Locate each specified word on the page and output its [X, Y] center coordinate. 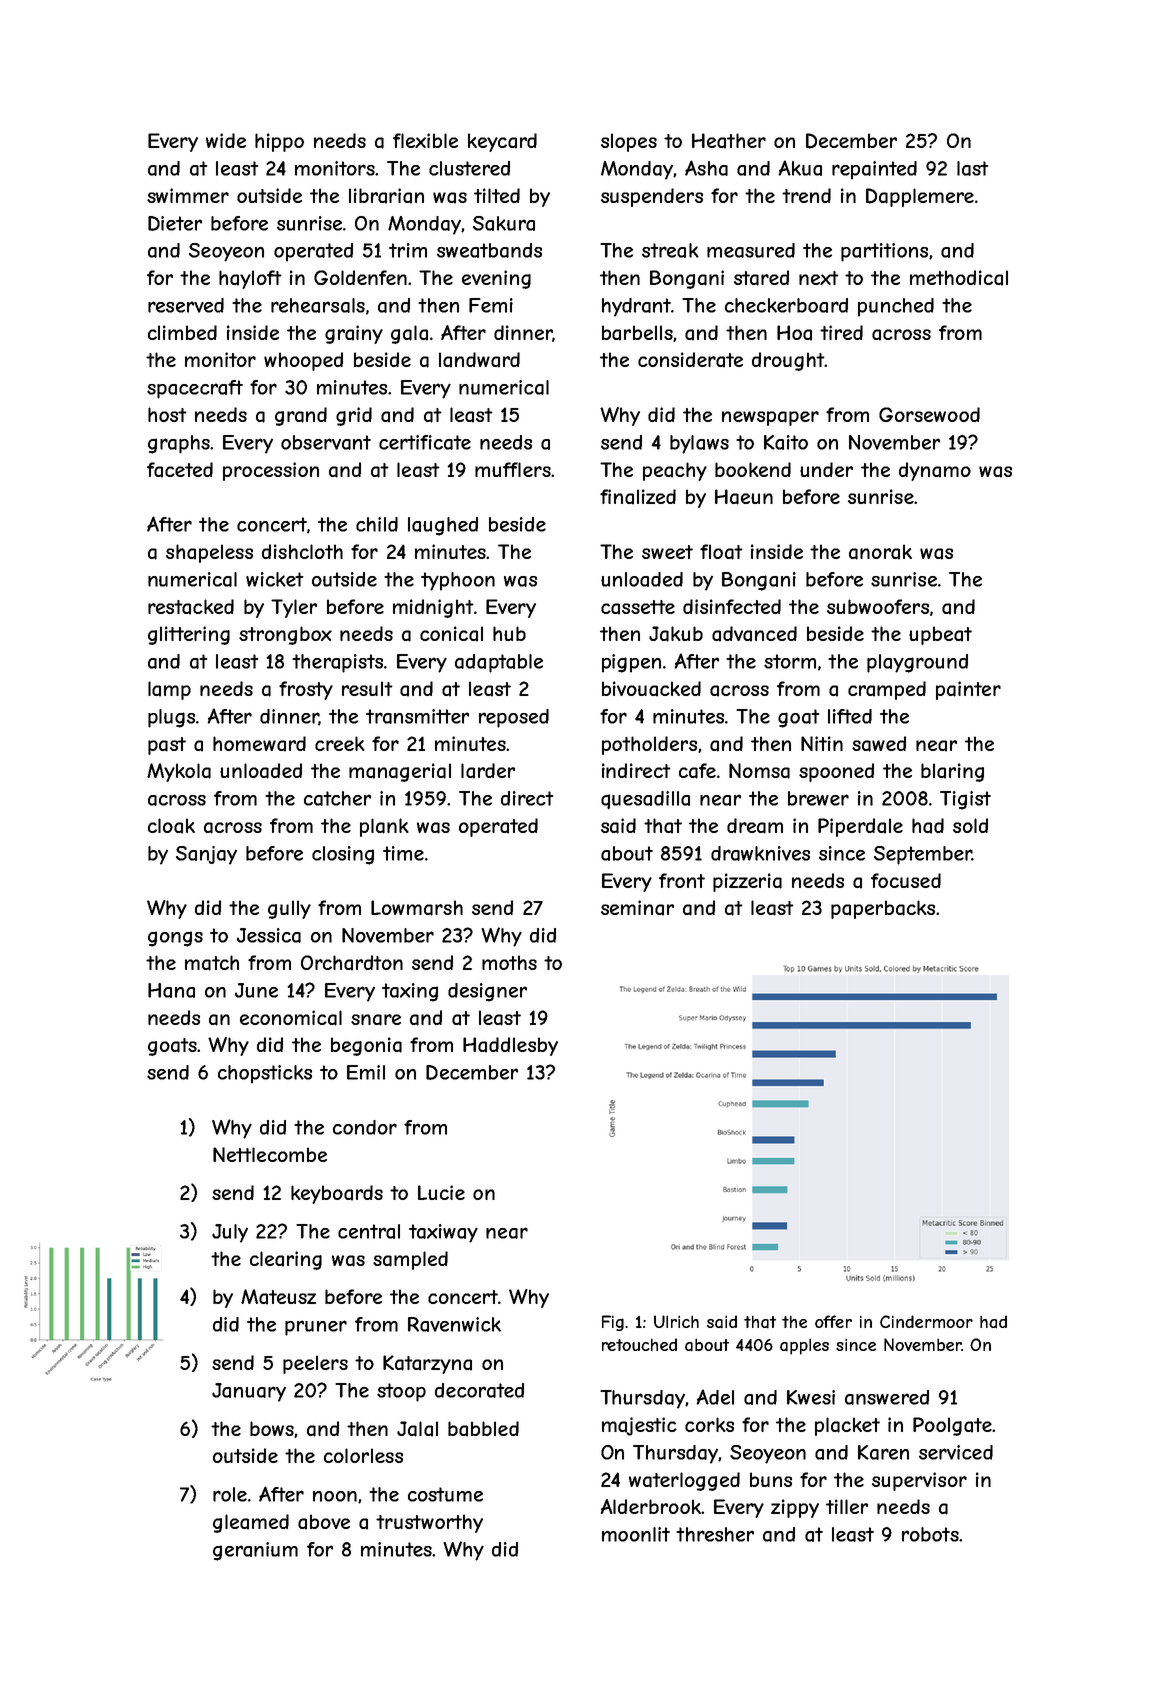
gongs [175, 939]
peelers [315, 1364]
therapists [337, 663]
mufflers [513, 469]
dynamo [935, 471]
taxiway [443, 1233]
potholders [649, 745]
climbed [182, 332]
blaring [952, 772]
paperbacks [883, 909]
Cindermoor [926, 1321]
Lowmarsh [417, 908]
